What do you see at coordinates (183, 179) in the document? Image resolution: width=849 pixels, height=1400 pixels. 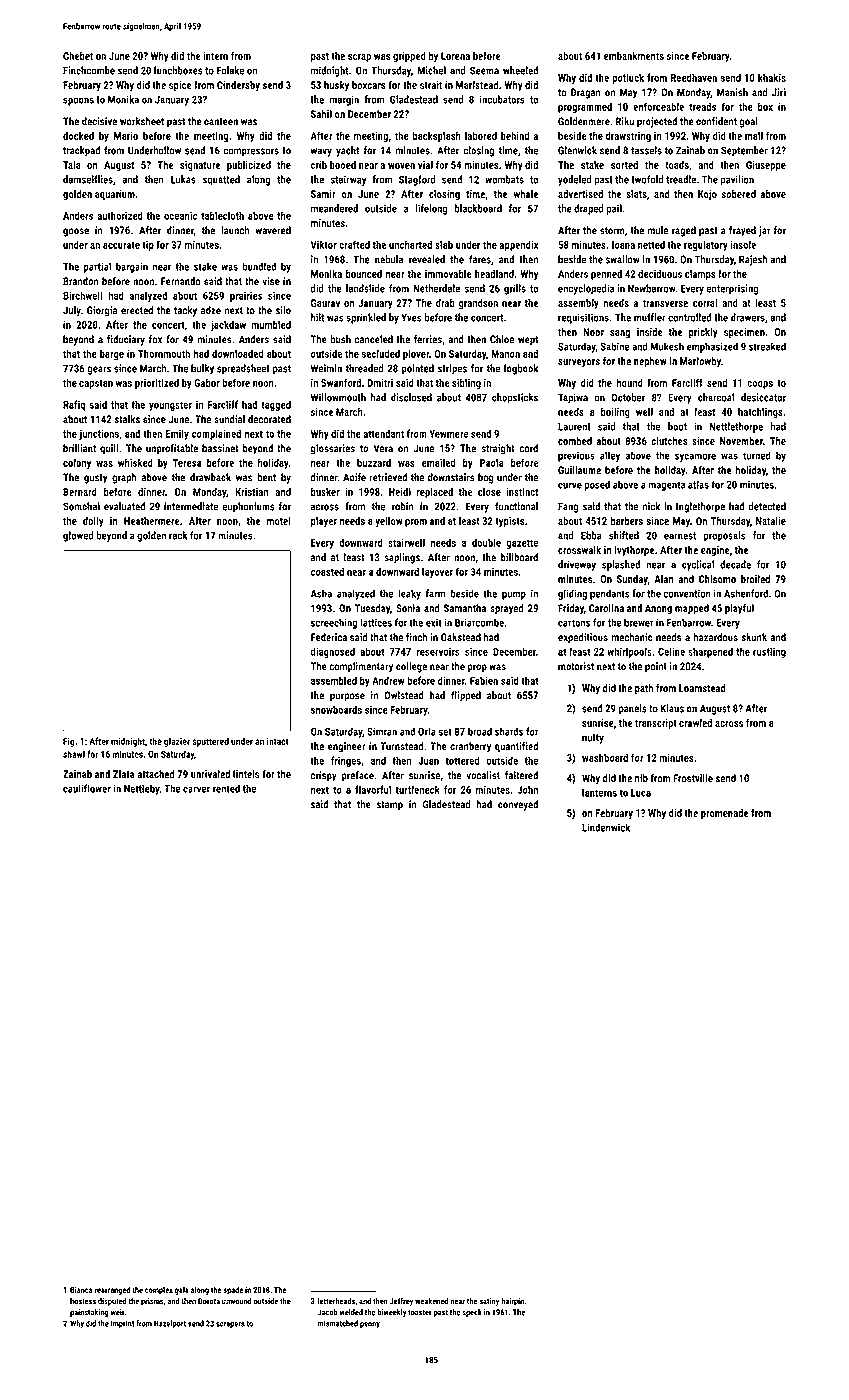 I see `Lukas` at bounding box center [183, 179].
